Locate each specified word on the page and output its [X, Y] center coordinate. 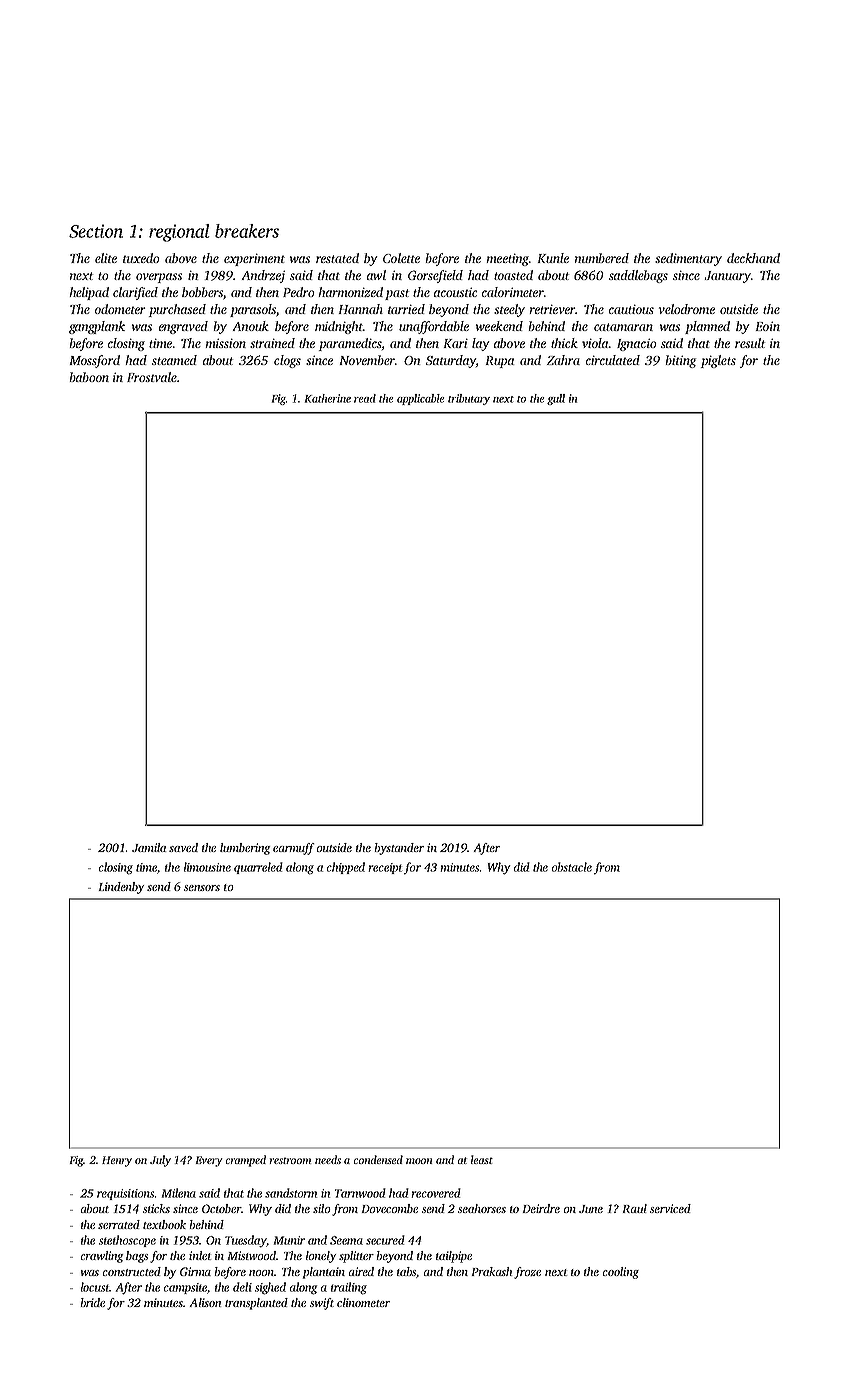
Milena [179, 1193]
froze [527, 1273]
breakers [247, 231]
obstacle [572, 867]
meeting [507, 259]
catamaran [623, 327]
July [160, 1161]
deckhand [753, 258]
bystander [399, 849]
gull [556, 399]
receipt [385, 868]
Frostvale [152, 377]
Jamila [149, 847]
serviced [670, 1208]
